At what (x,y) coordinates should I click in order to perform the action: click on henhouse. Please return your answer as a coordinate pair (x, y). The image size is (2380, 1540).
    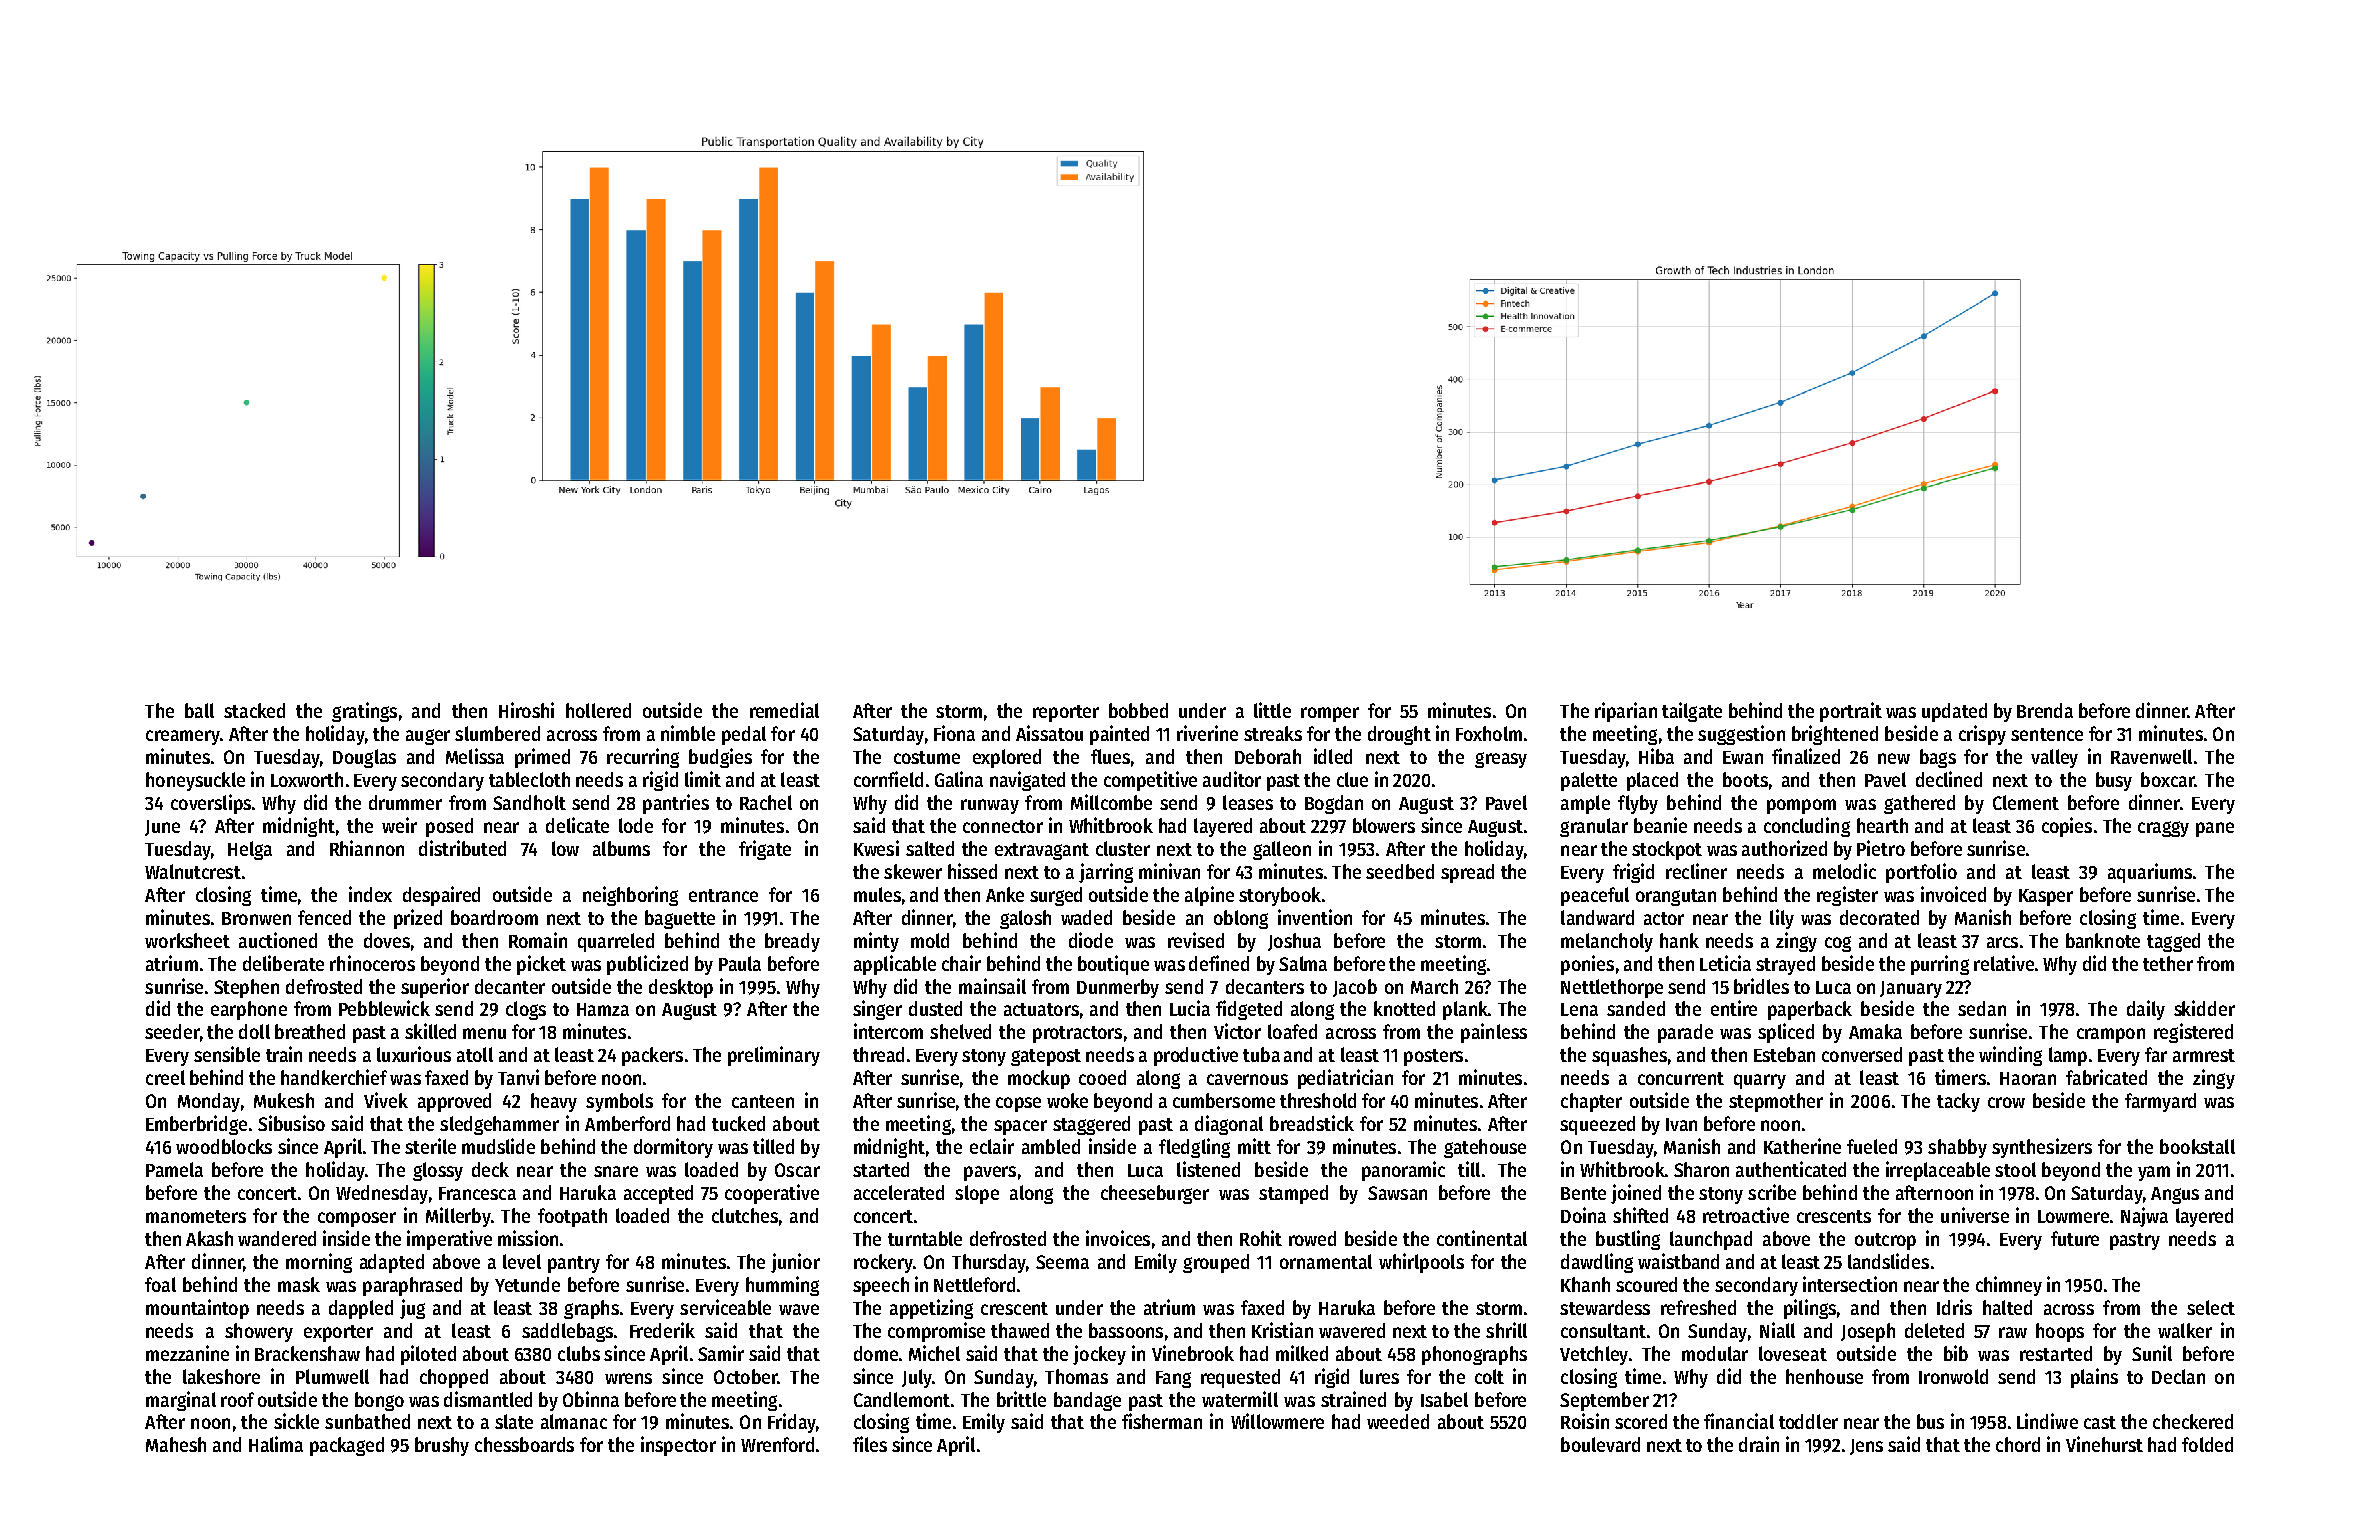
    Looking at the image, I should click on (1824, 1376).
